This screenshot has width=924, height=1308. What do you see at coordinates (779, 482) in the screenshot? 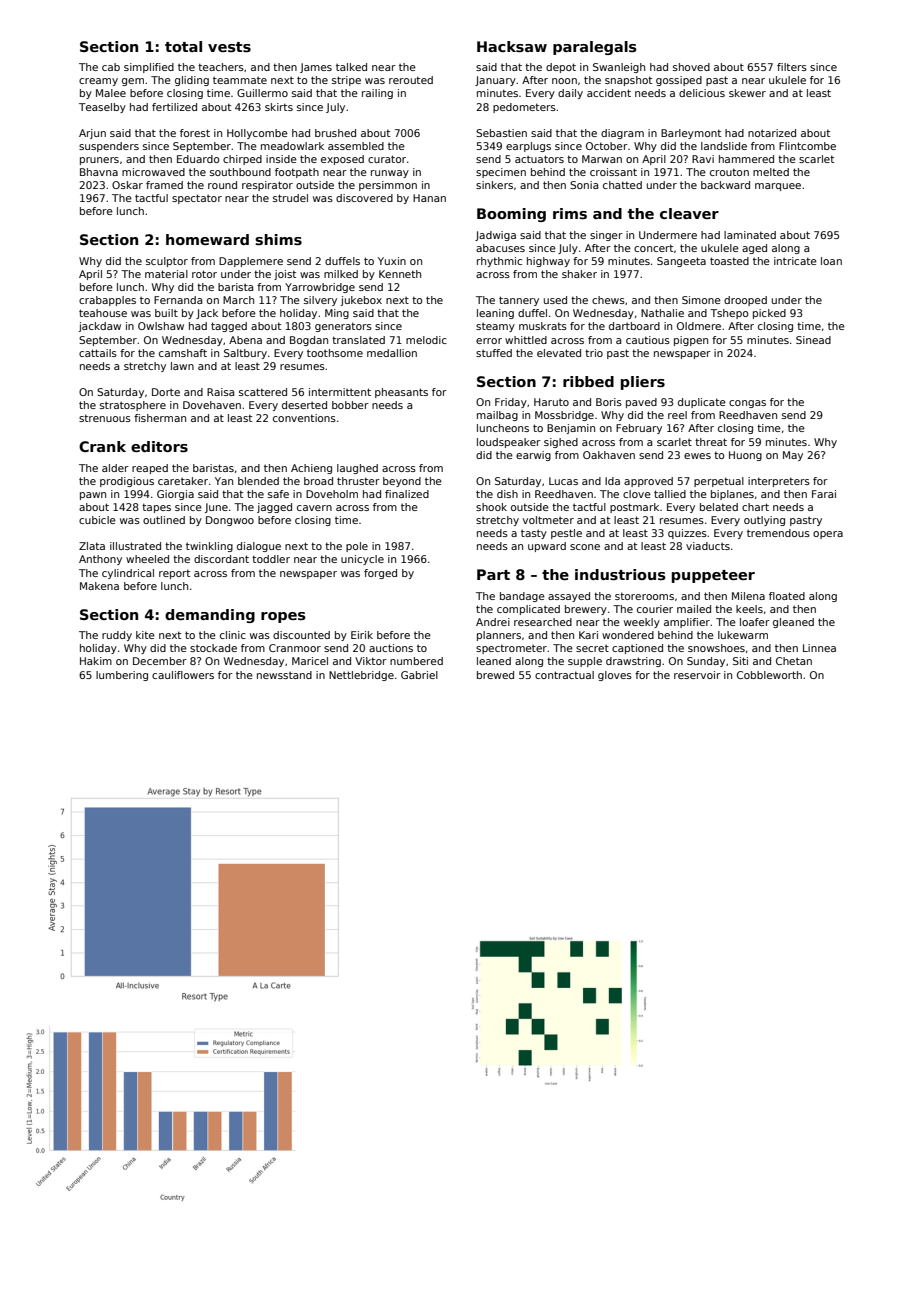
I see `interpreters` at bounding box center [779, 482].
